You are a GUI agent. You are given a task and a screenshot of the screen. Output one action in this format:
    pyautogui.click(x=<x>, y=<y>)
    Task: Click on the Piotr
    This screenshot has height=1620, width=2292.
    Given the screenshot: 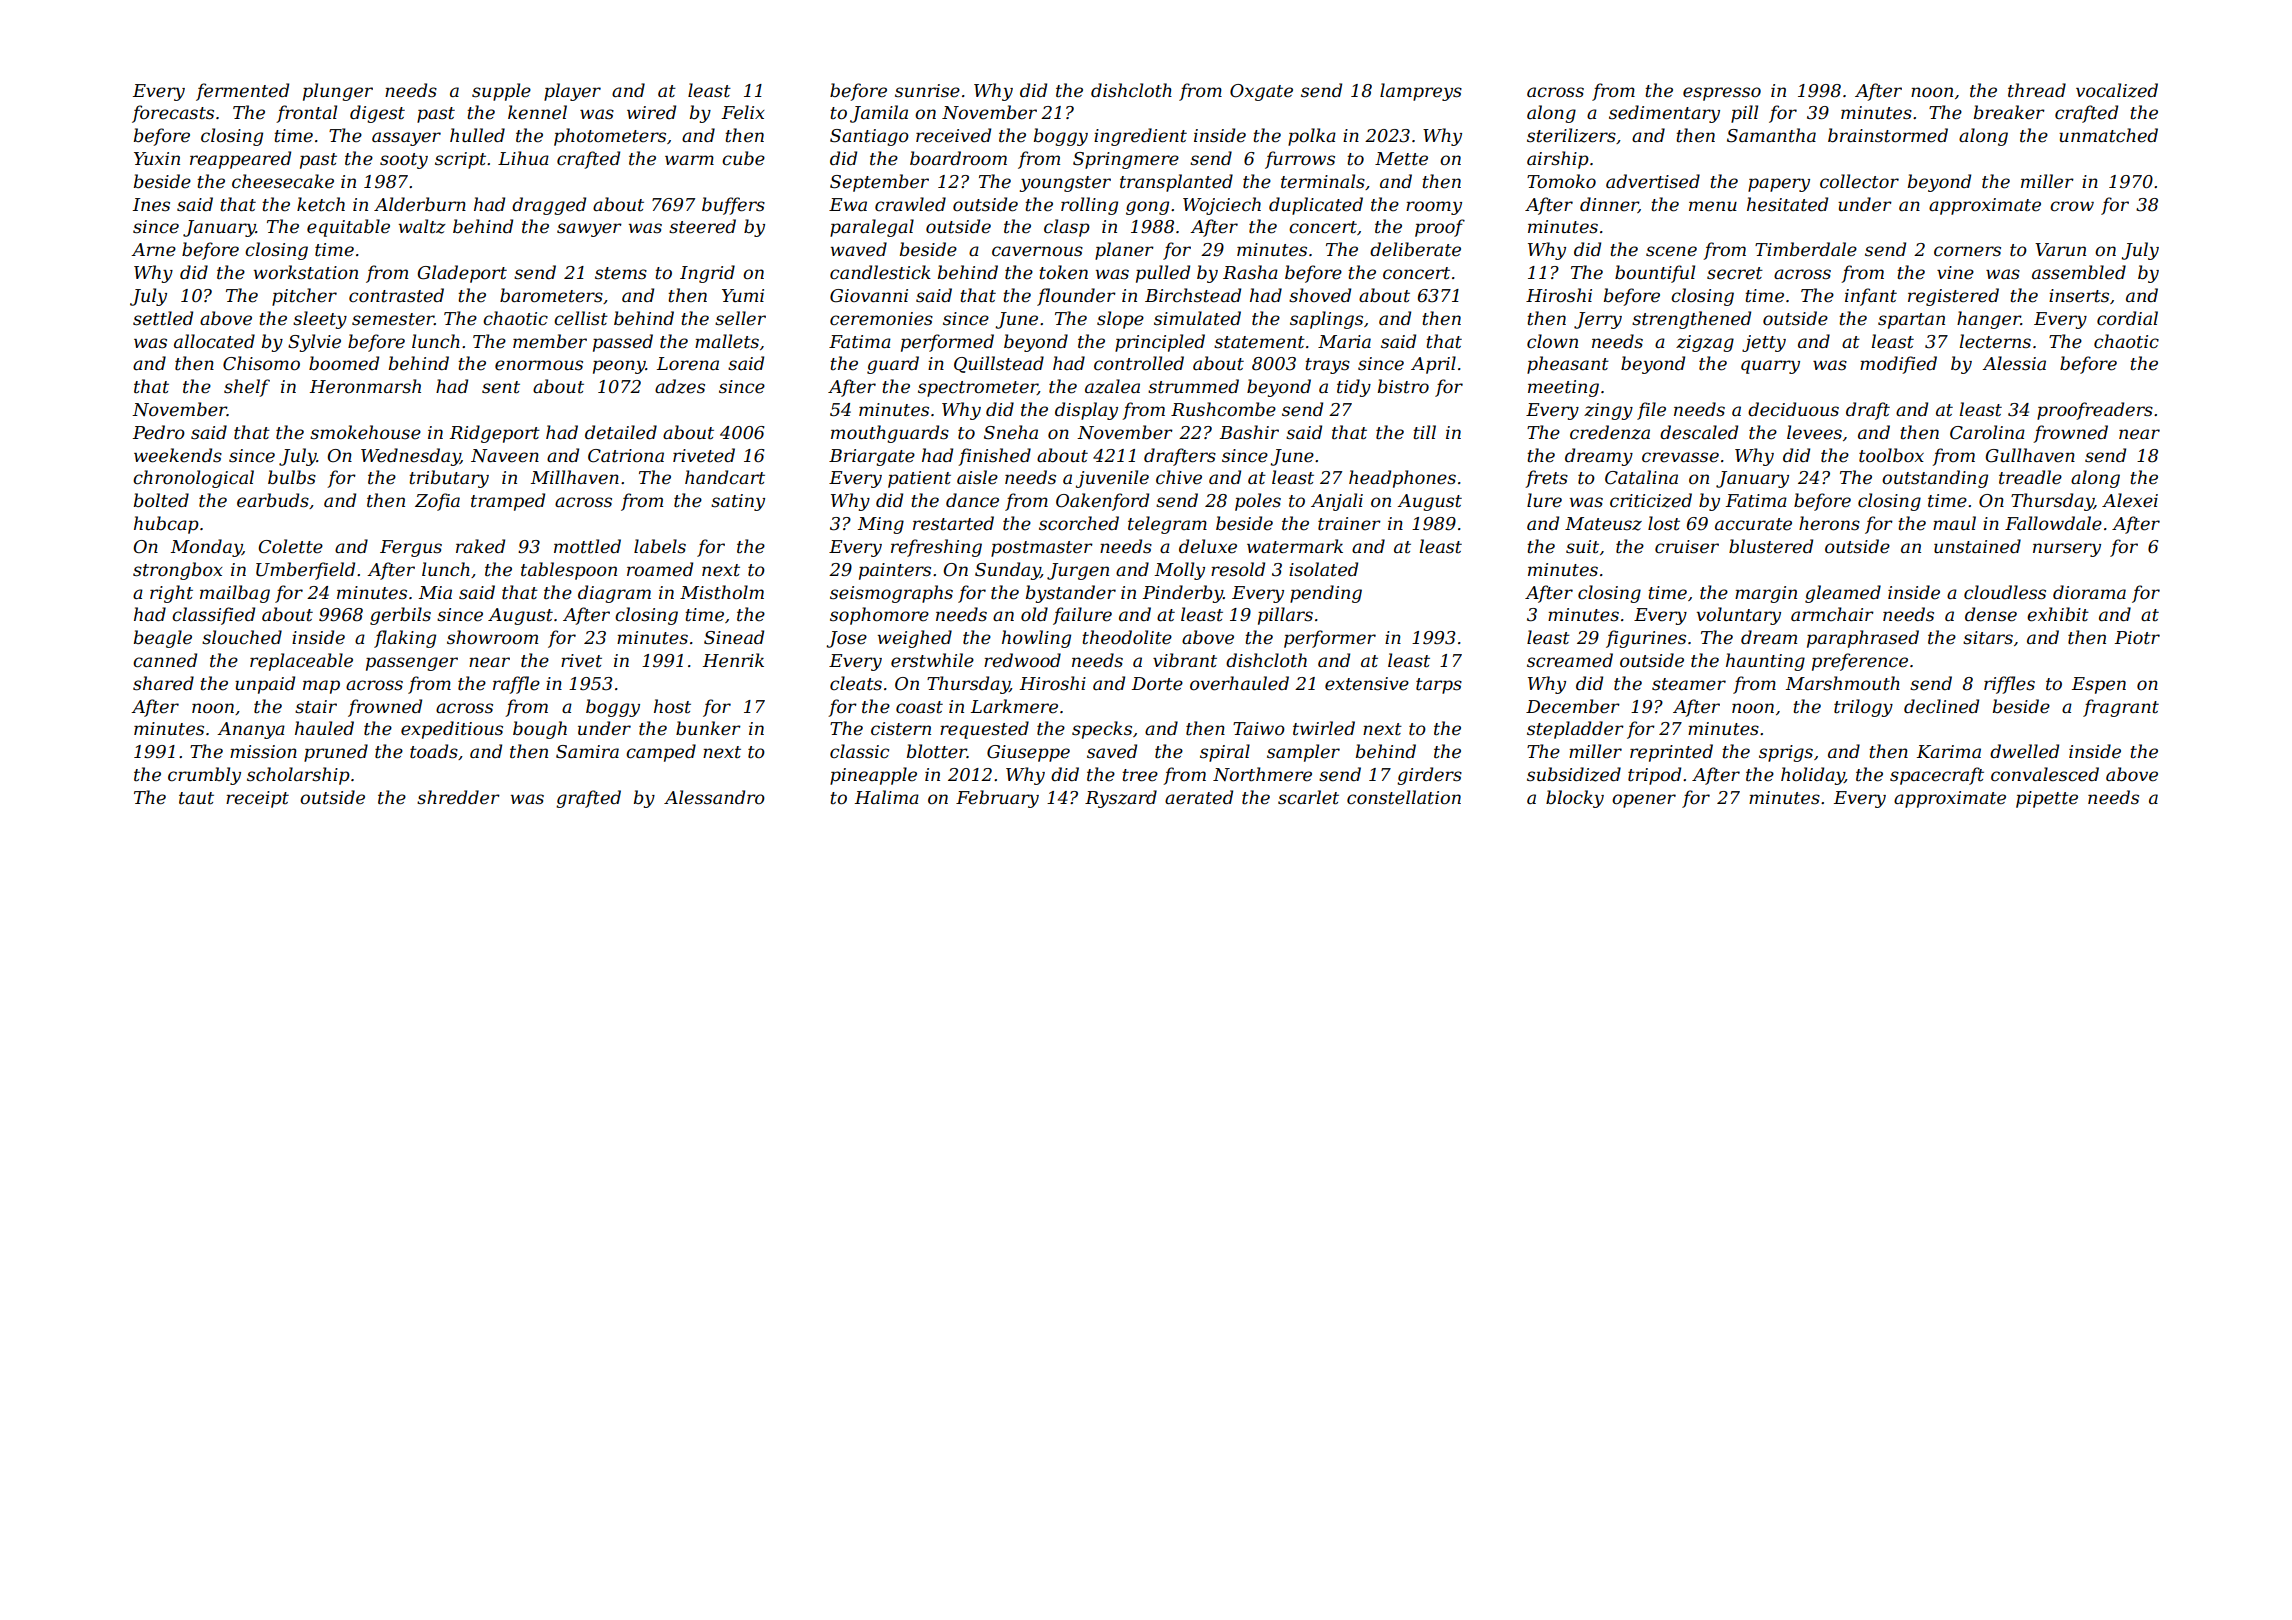 What is the action you would take?
    pyautogui.click(x=2137, y=638)
